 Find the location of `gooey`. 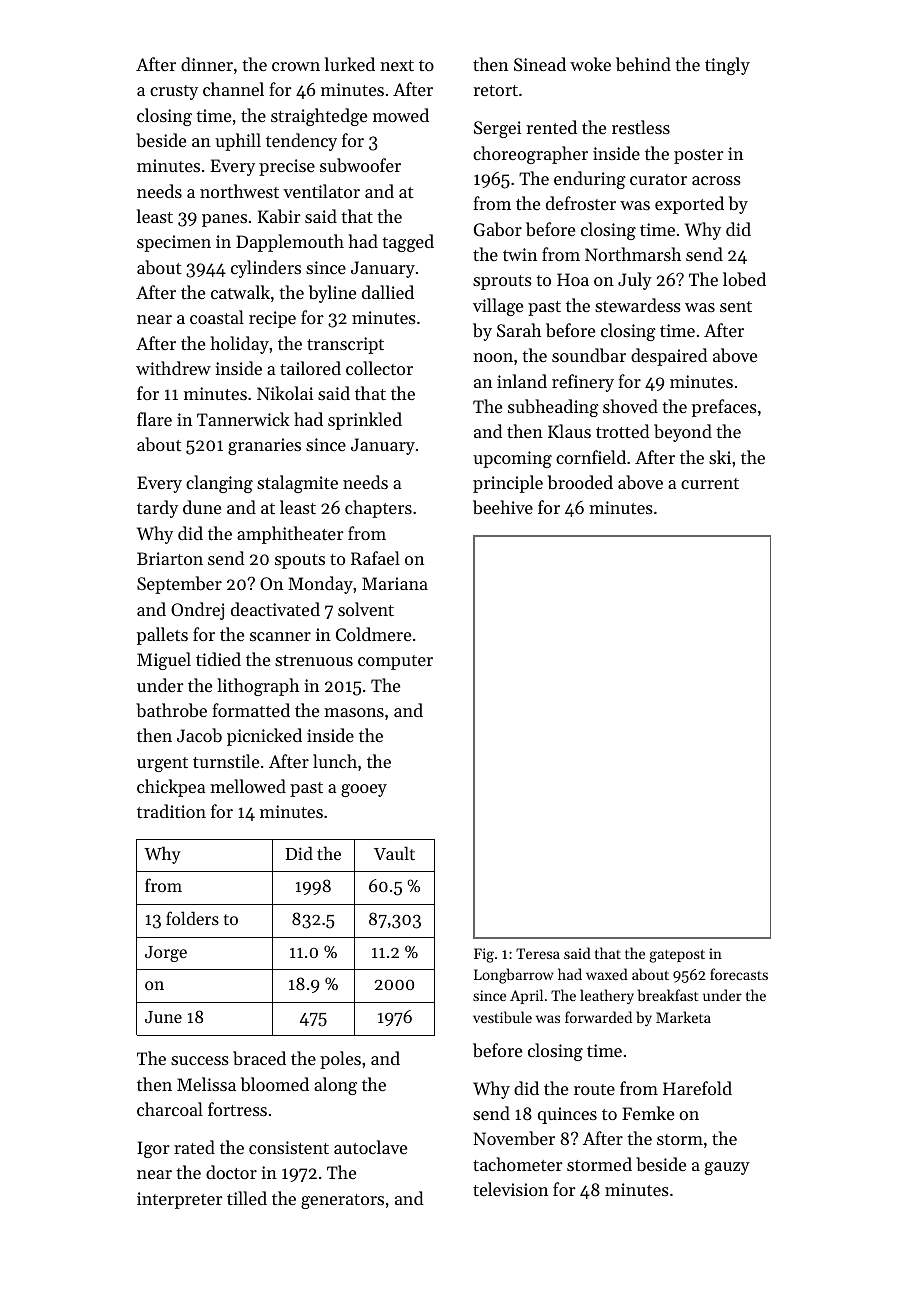

gooey is located at coordinates (364, 790).
